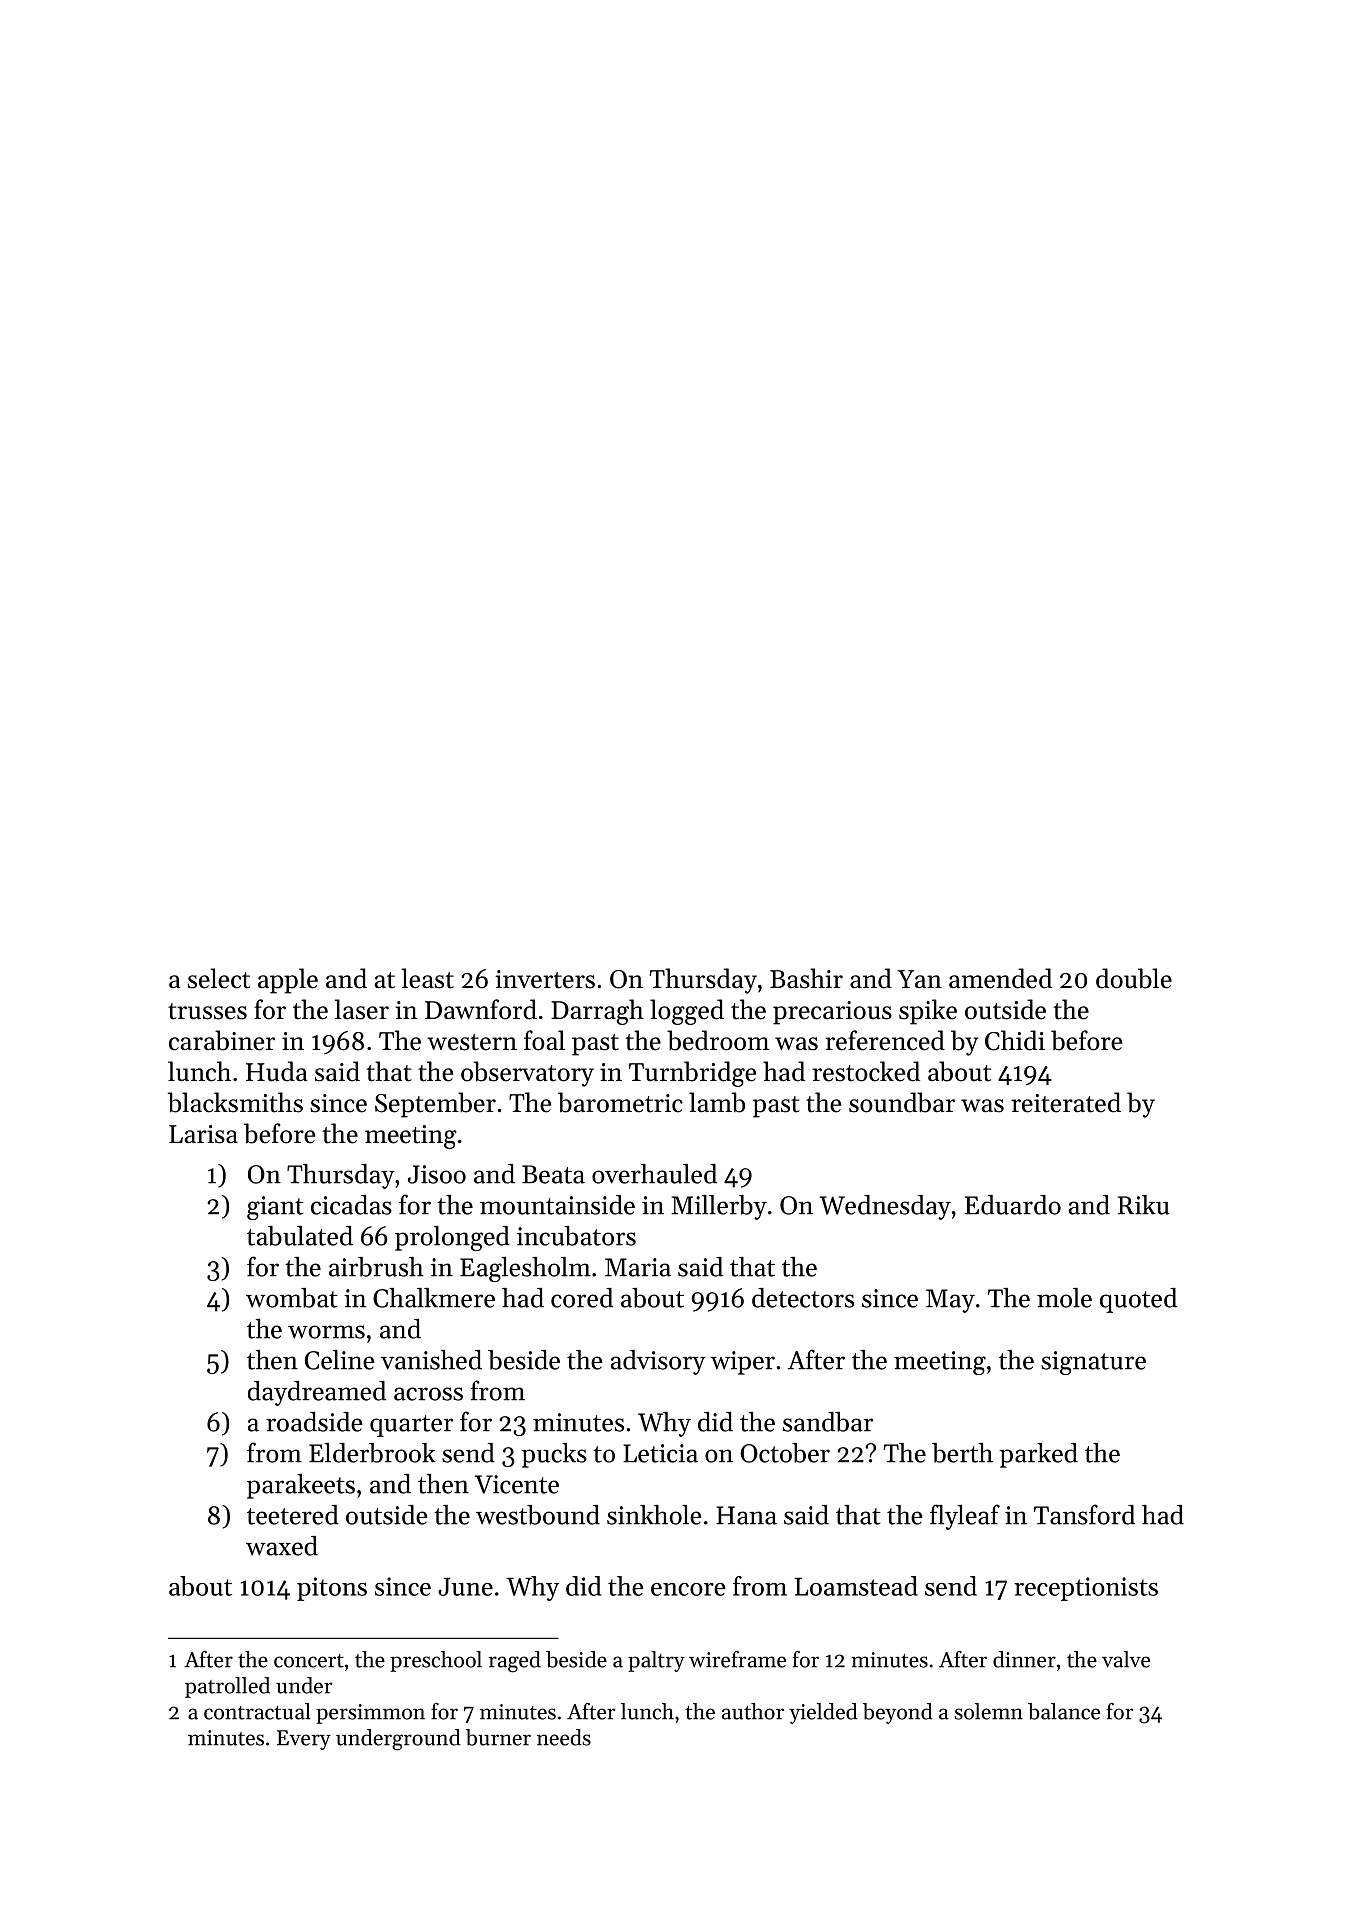 The image size is (1355, 1917). I want to click on needs, so click(564, 1737).
